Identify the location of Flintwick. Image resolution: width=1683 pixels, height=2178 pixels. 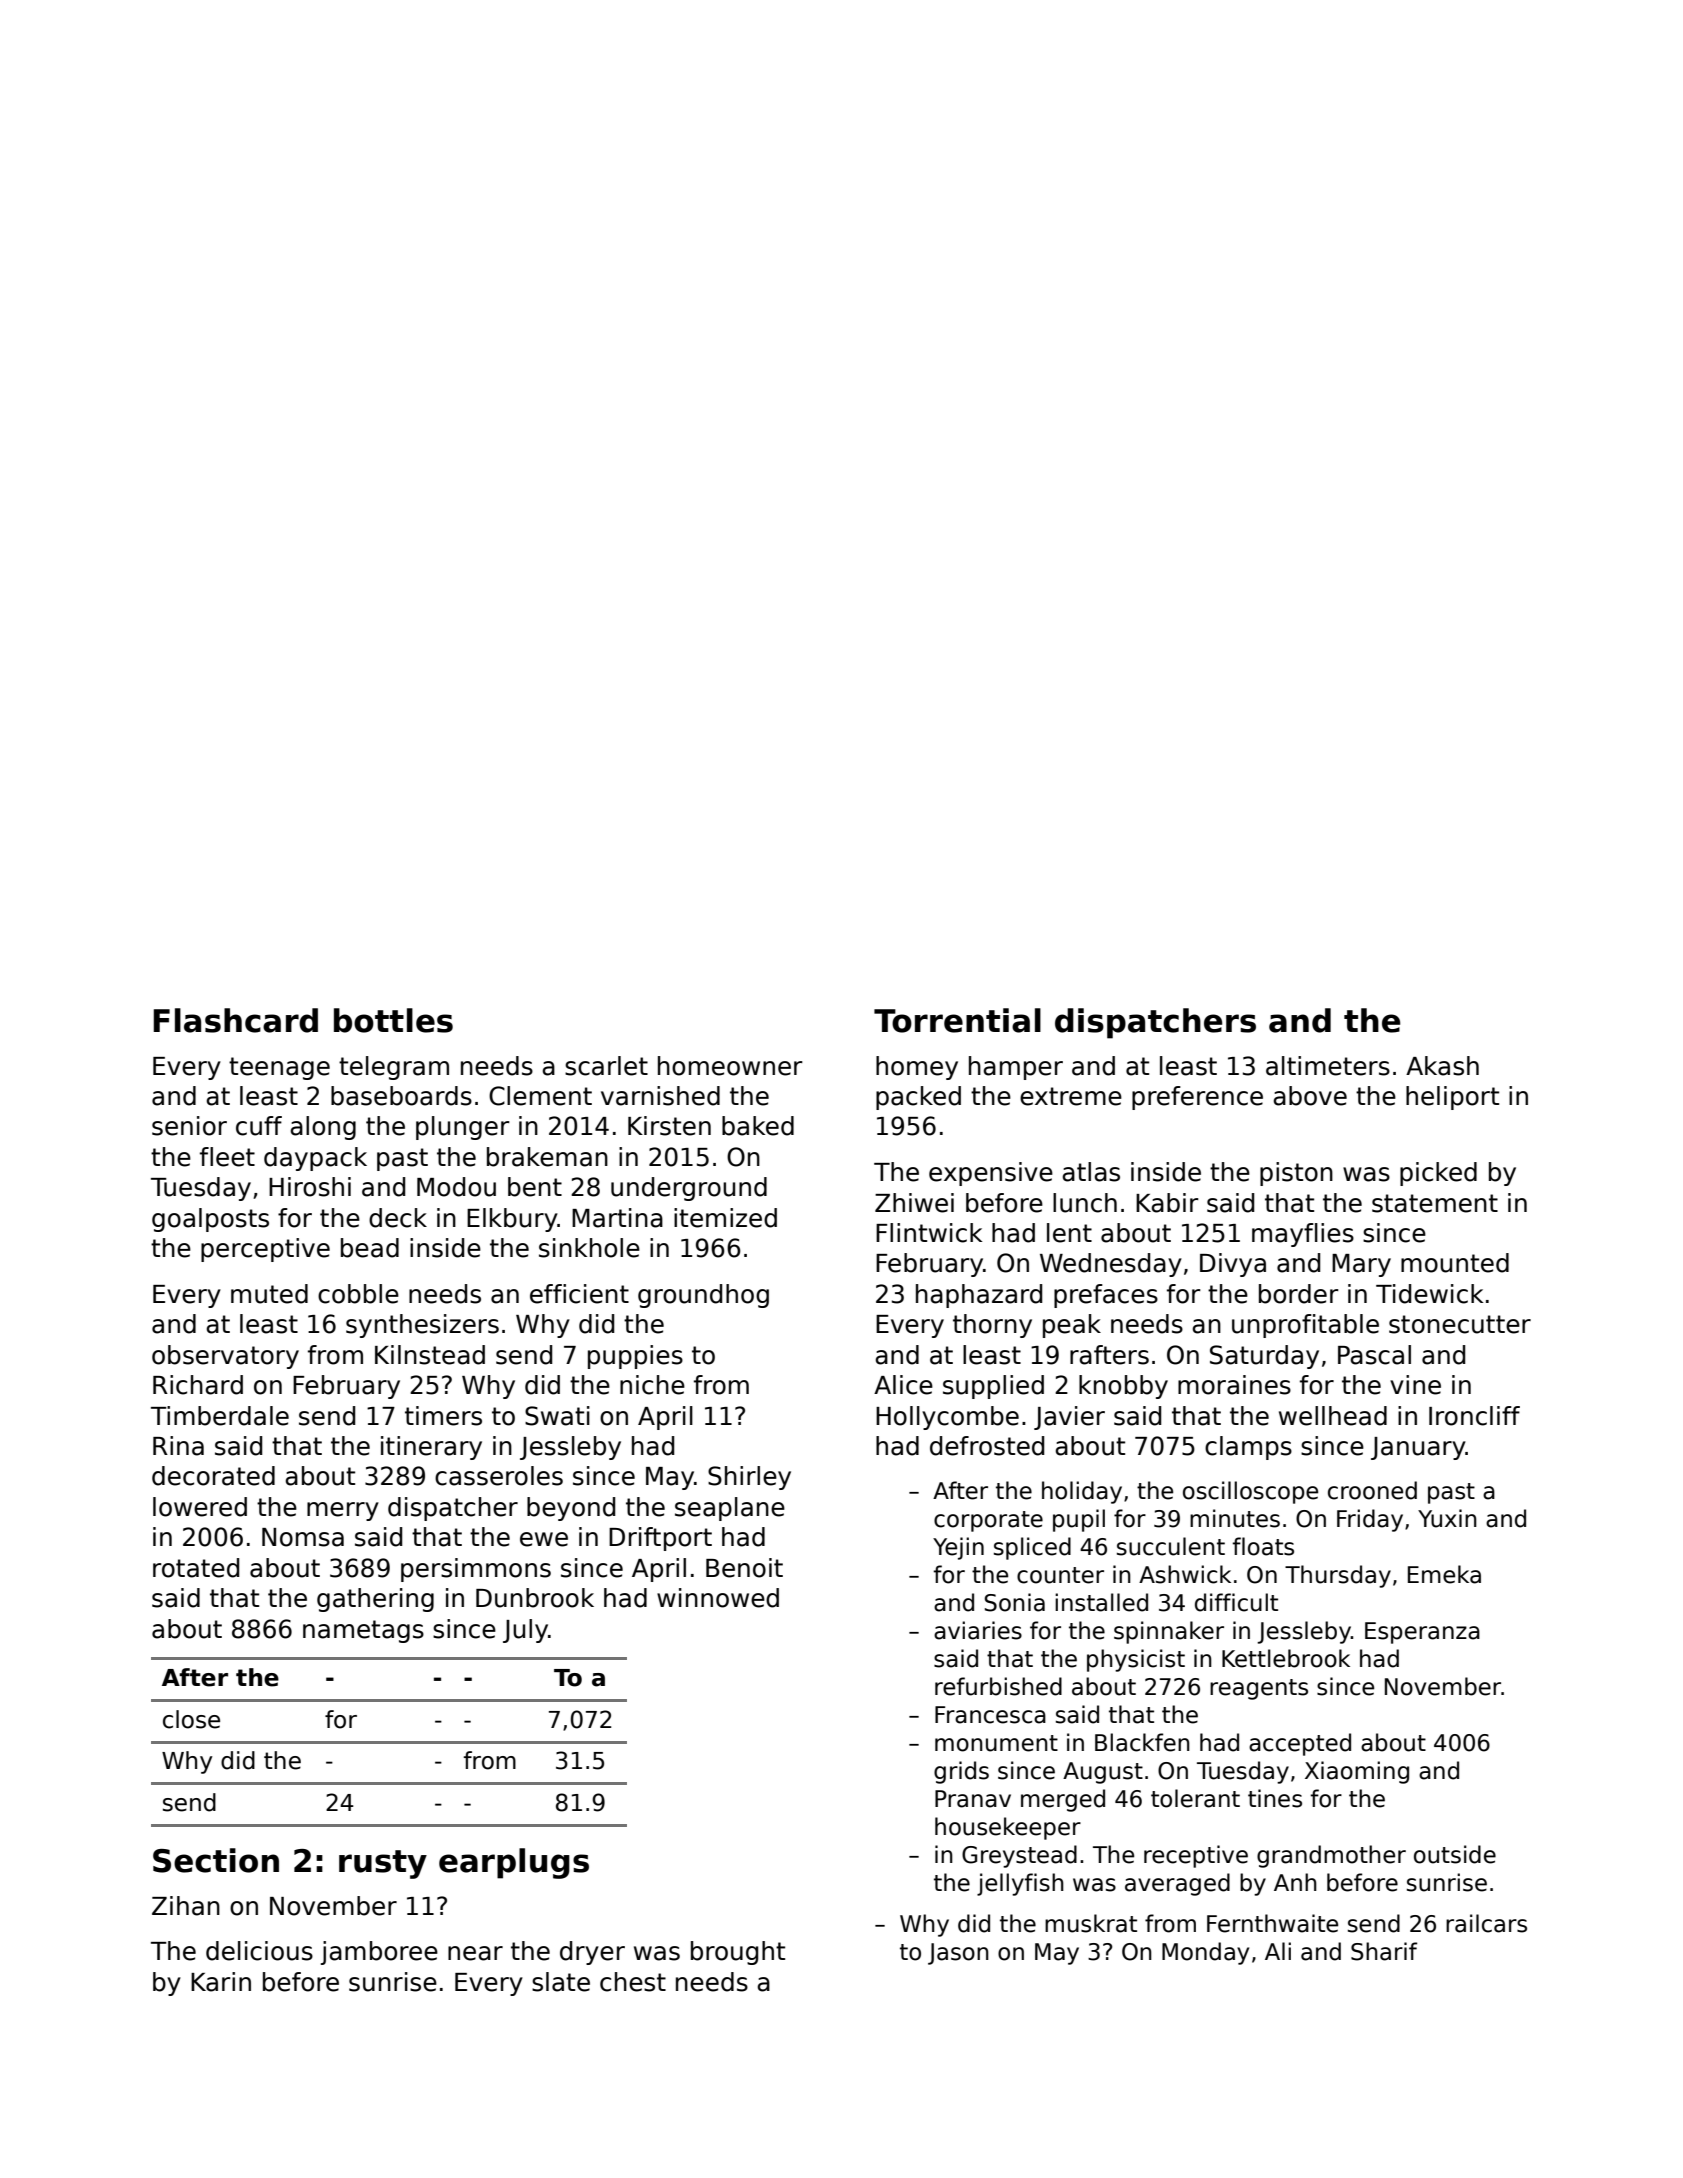
(929, 1233).
